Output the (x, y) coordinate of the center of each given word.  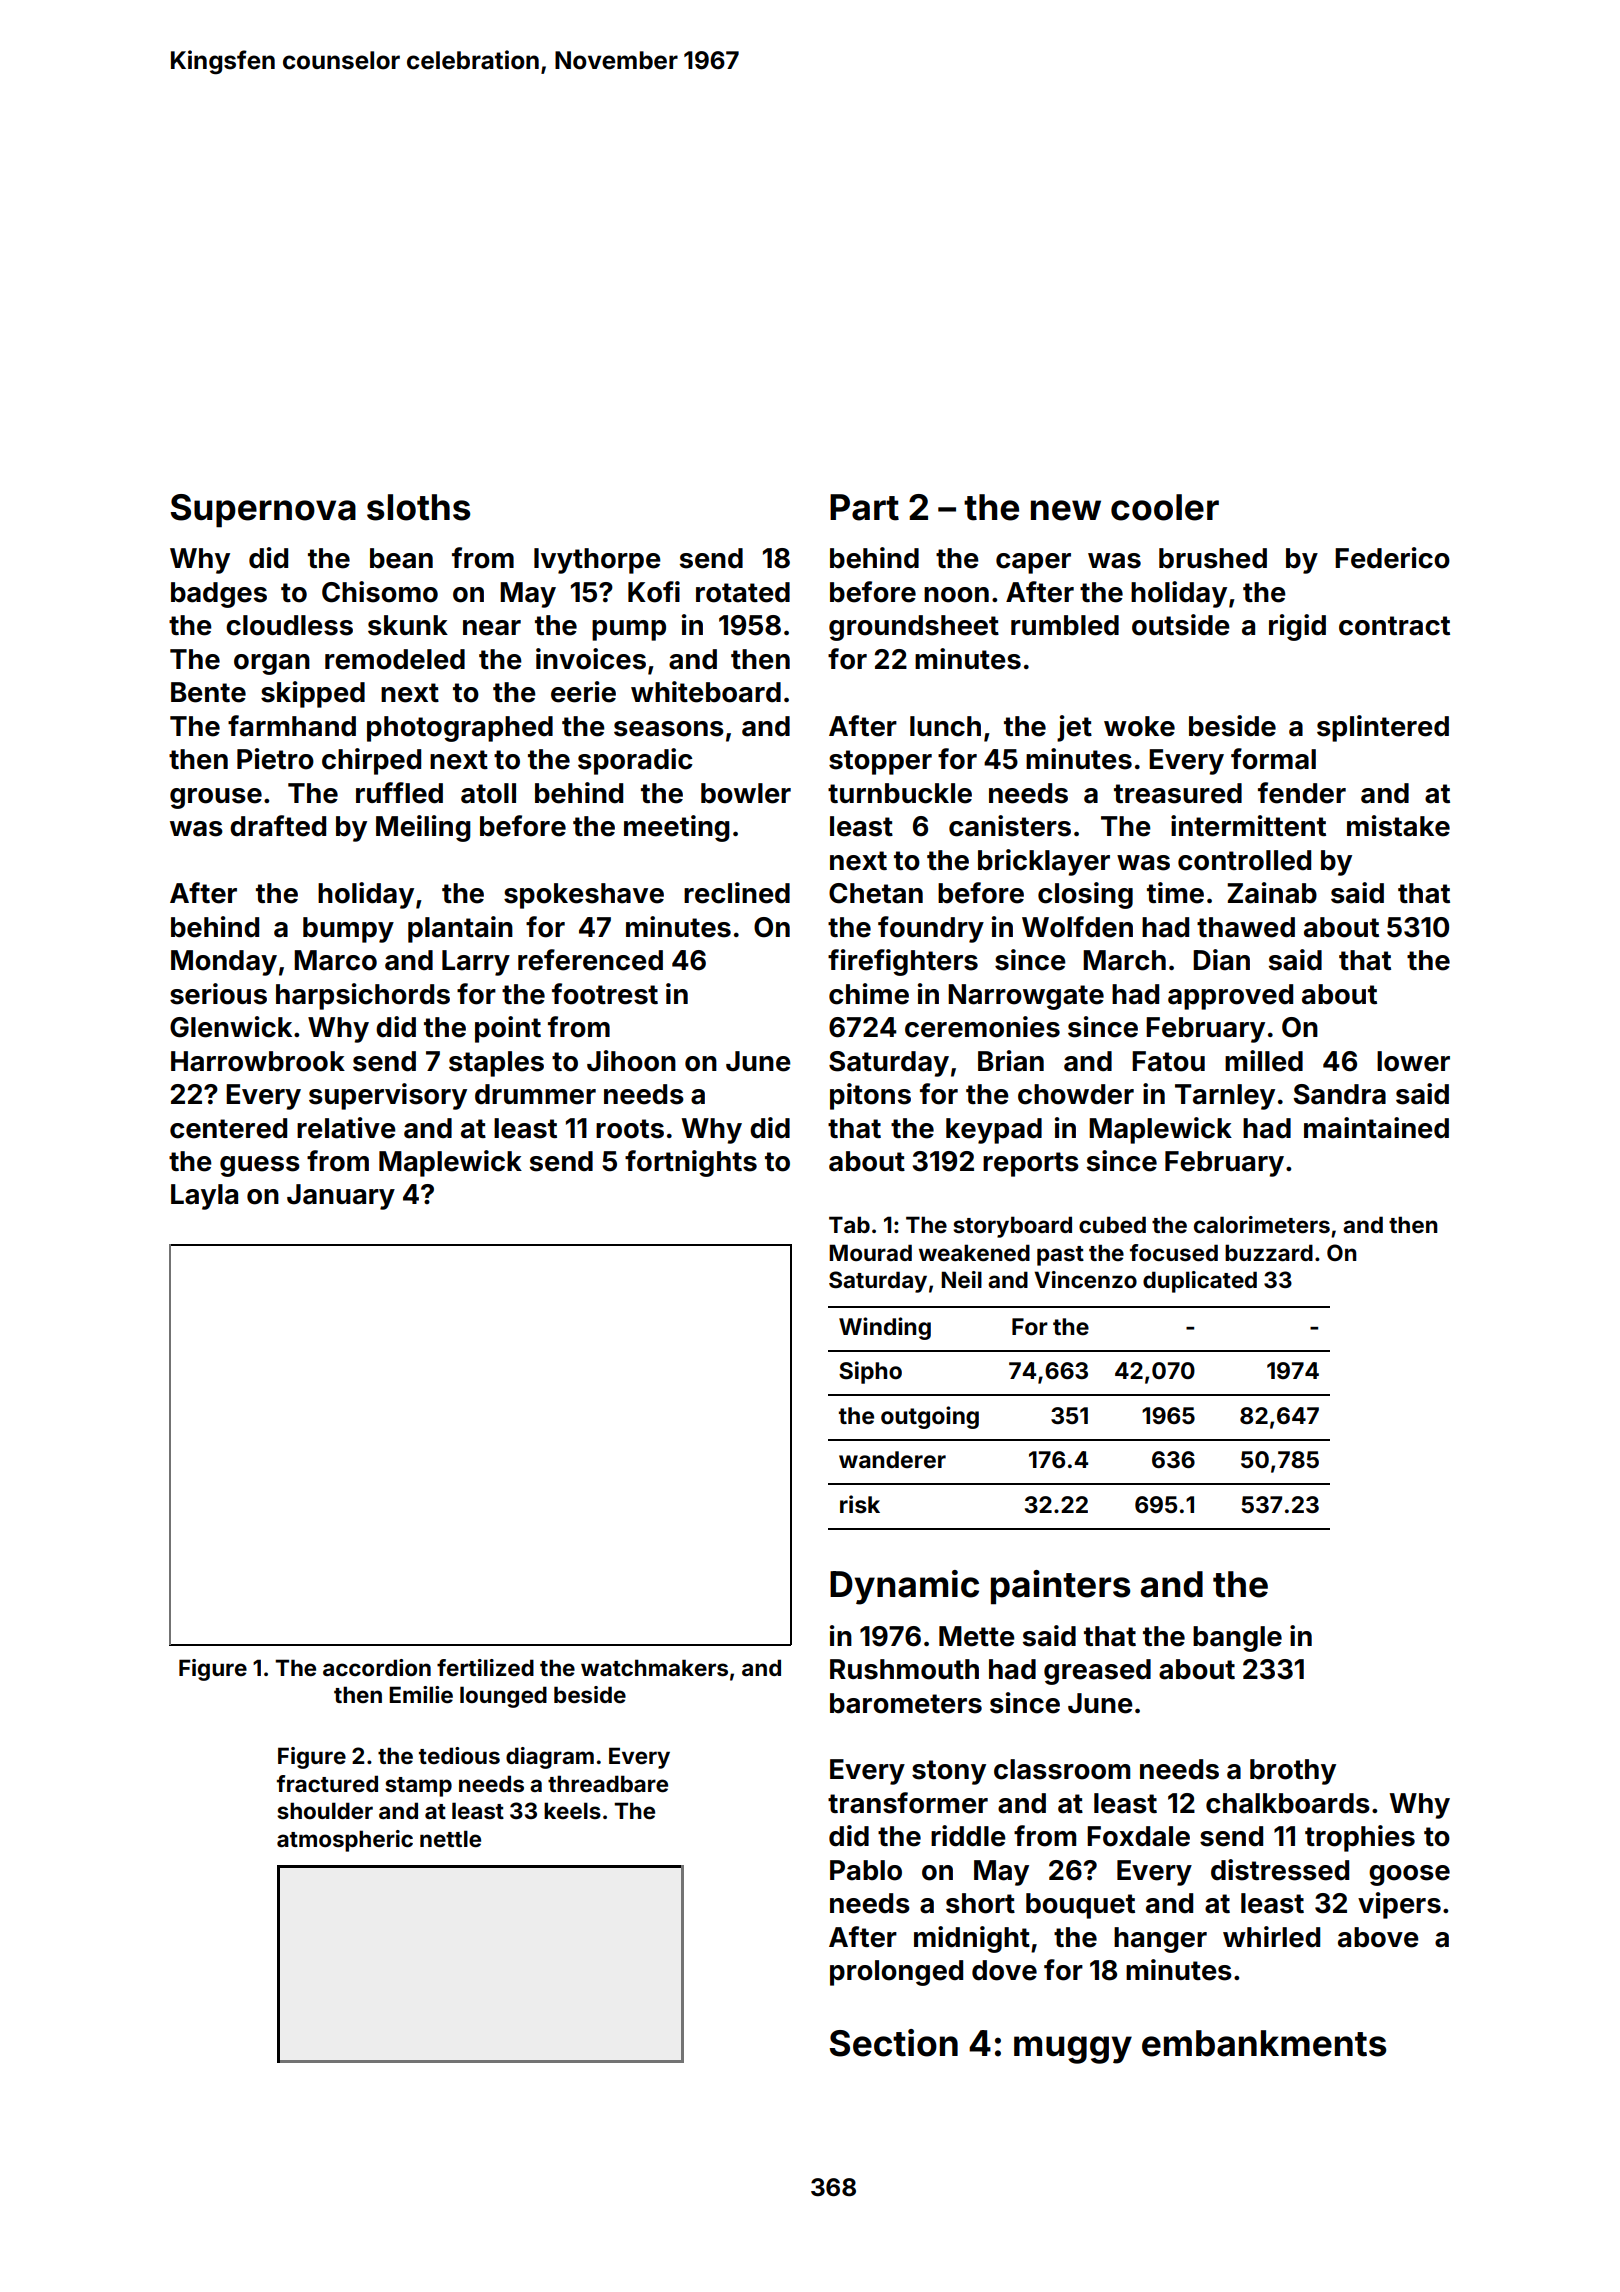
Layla (204, 1197)
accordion (377, 1667)
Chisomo (380, 592)
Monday (224, 963)
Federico (1392, 558)
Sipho (870, 1372)
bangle (1237, 1639)
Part (864, 507)
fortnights (691, 1163)
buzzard (1269, 1252)
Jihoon (631, 1061)
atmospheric (345, 1841)
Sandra (1340, 1094)
